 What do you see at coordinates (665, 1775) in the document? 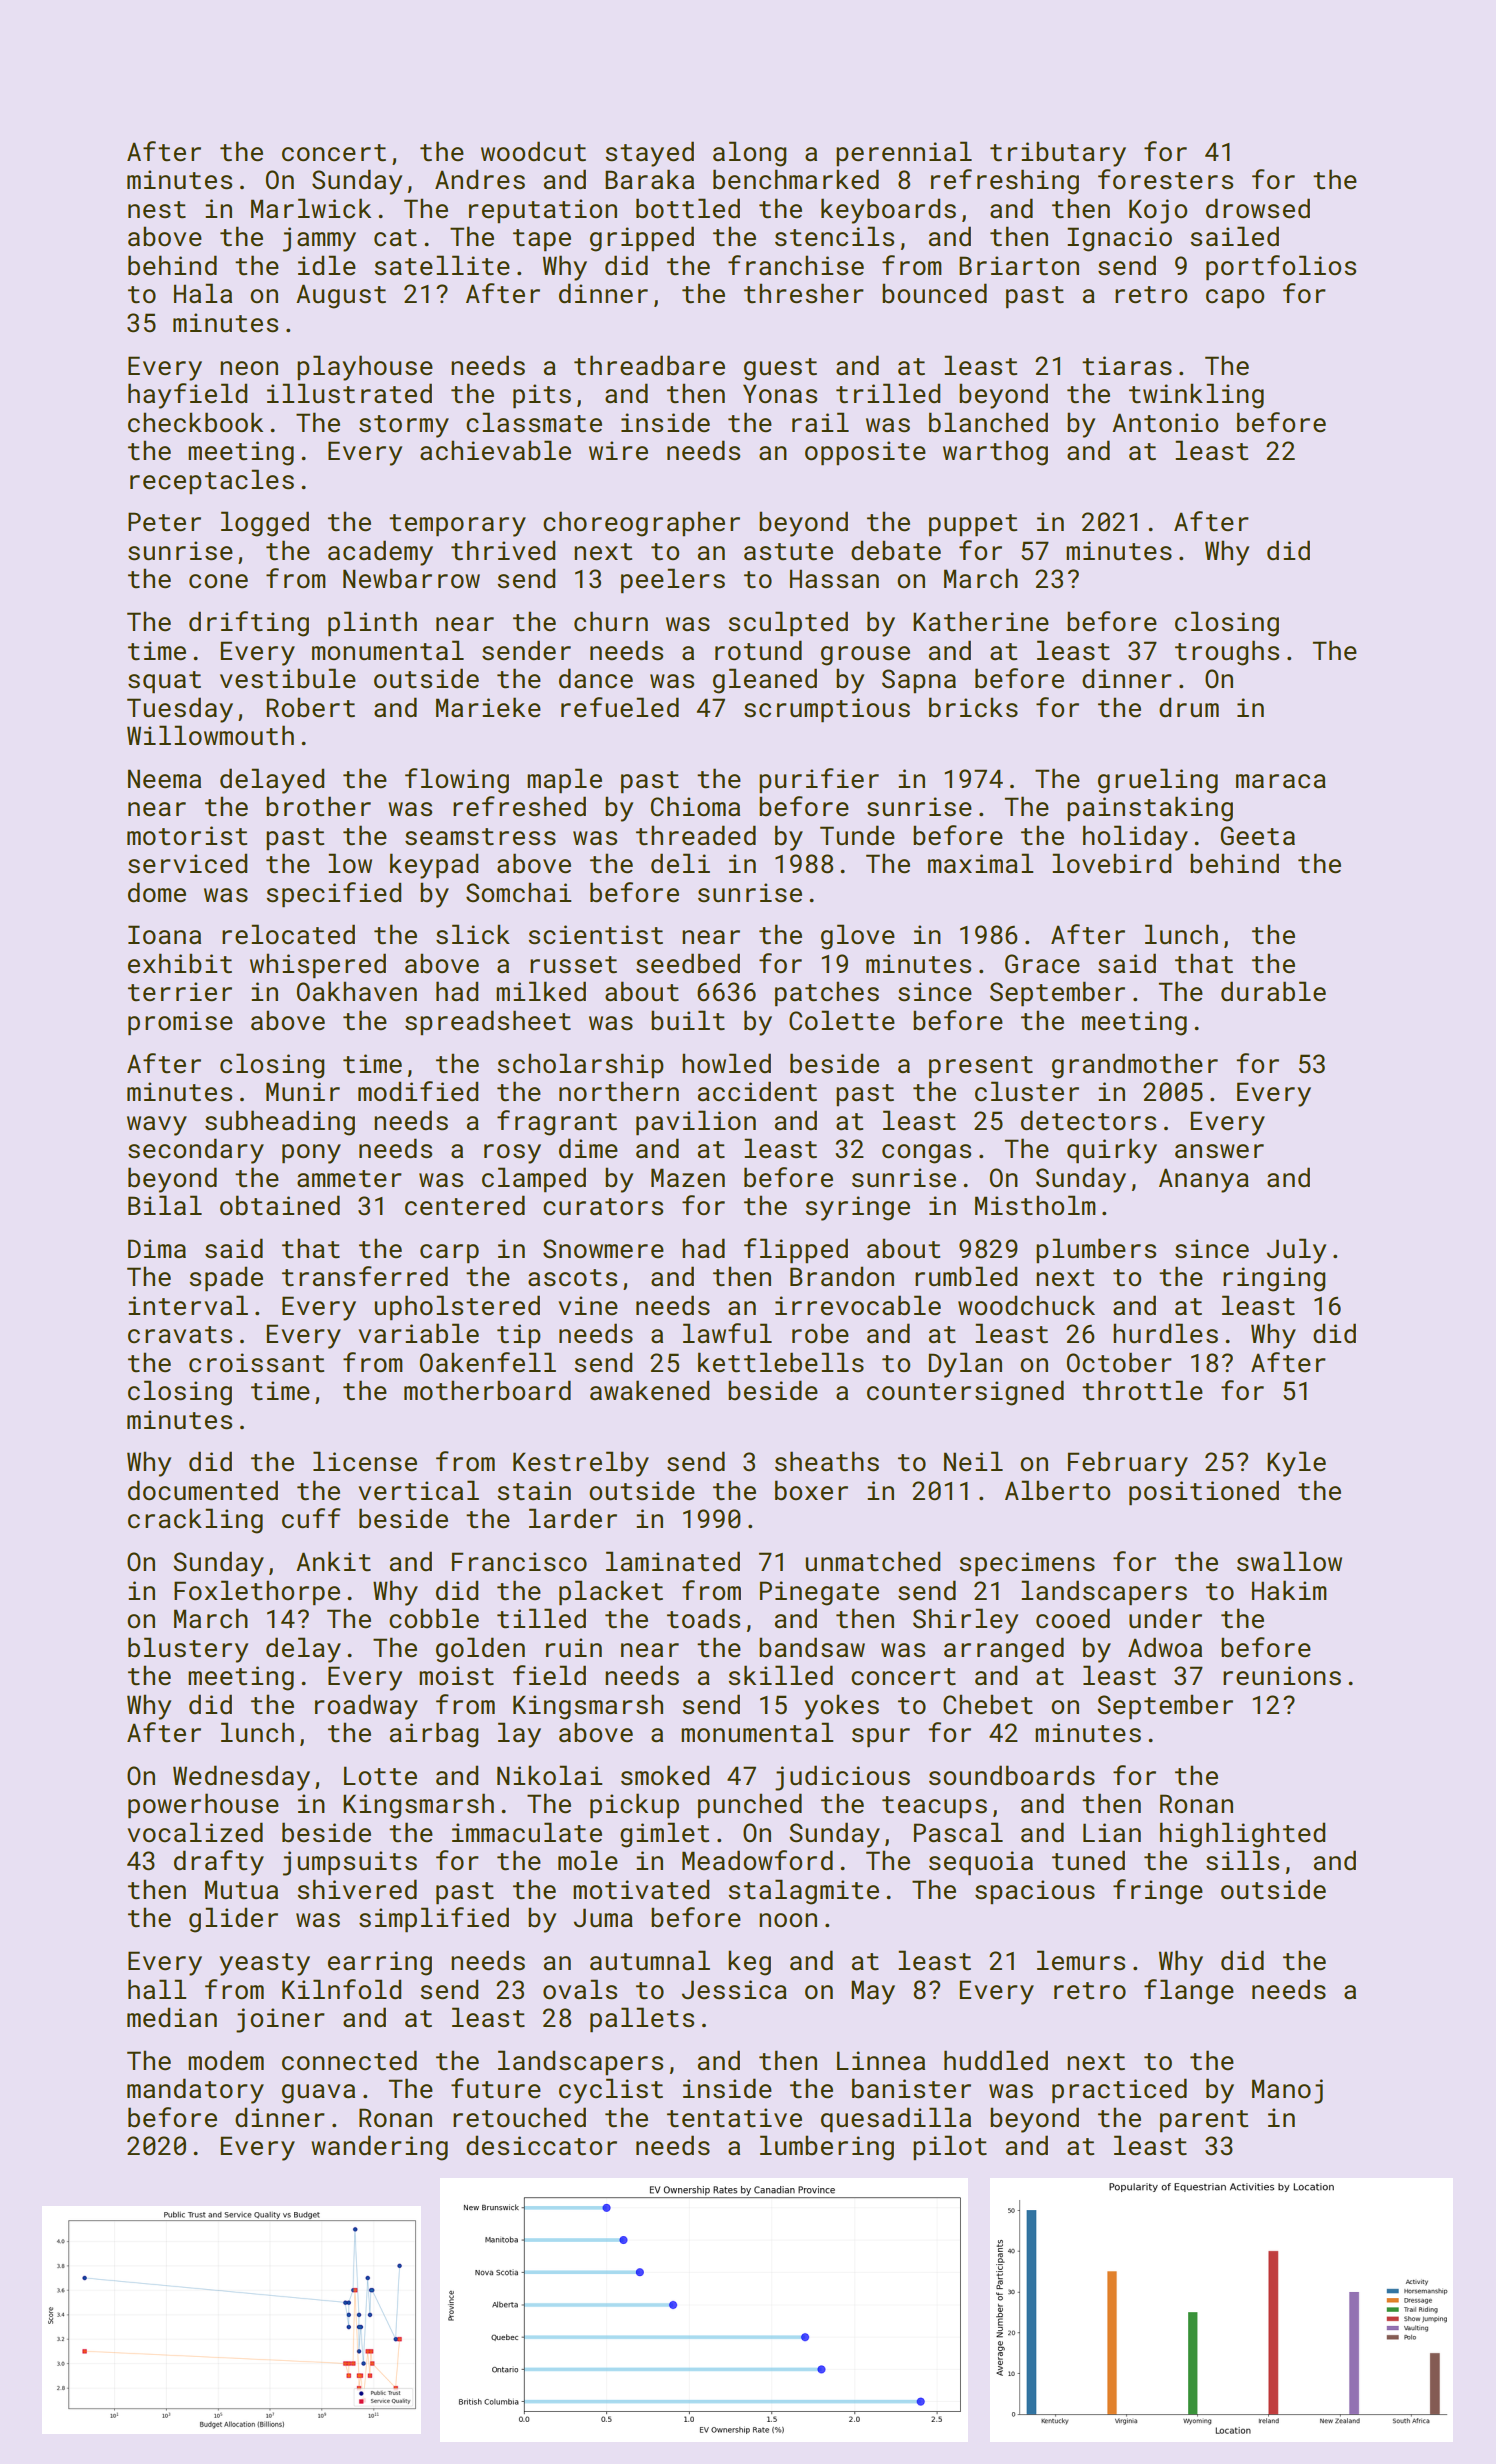
I see `smoked` at bounding box center [665, 1775].
